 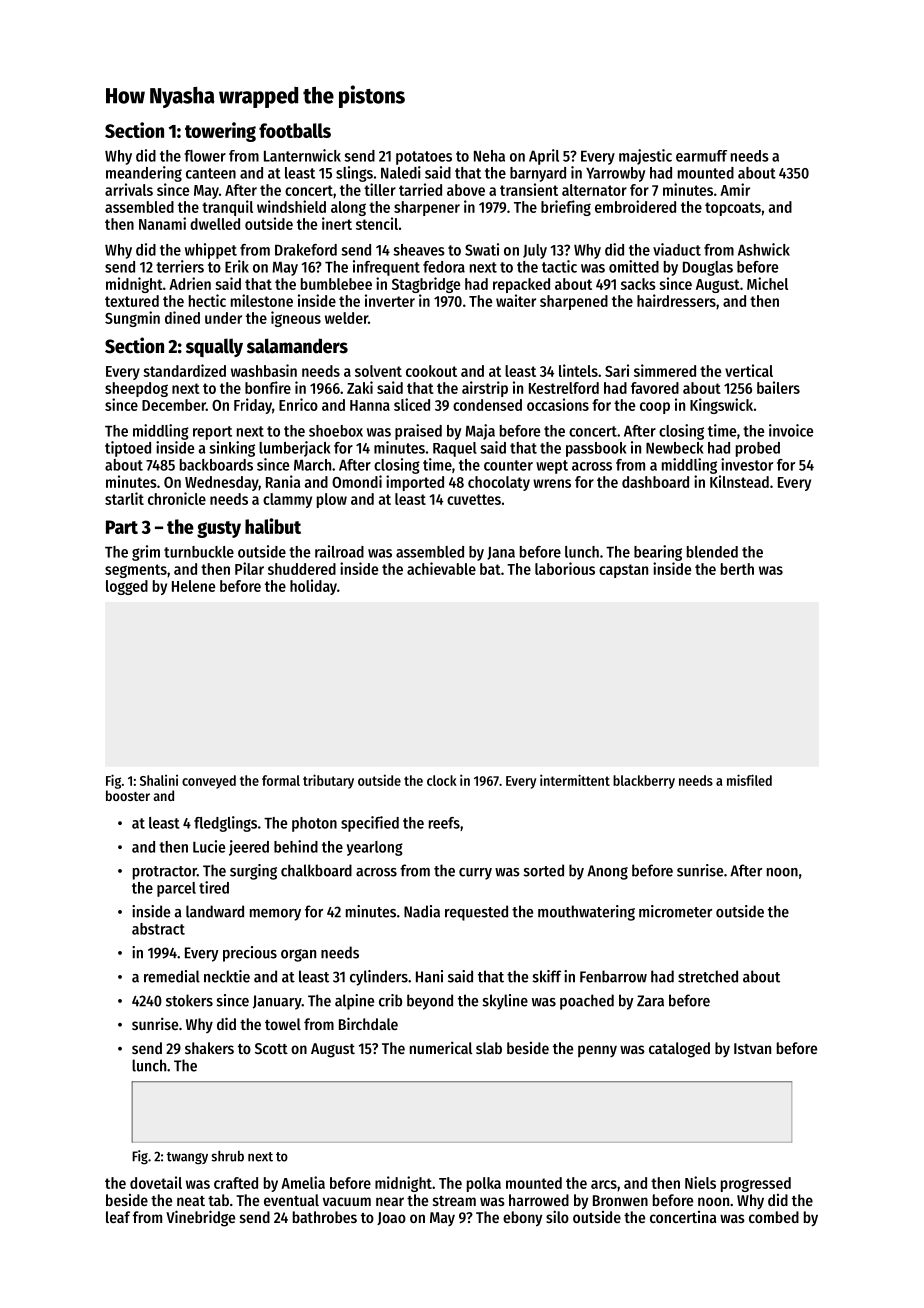 What do you see at coordinates (522, 1219) in the screenshot?
I see `ebony` at bounding box center [522, 1219].
